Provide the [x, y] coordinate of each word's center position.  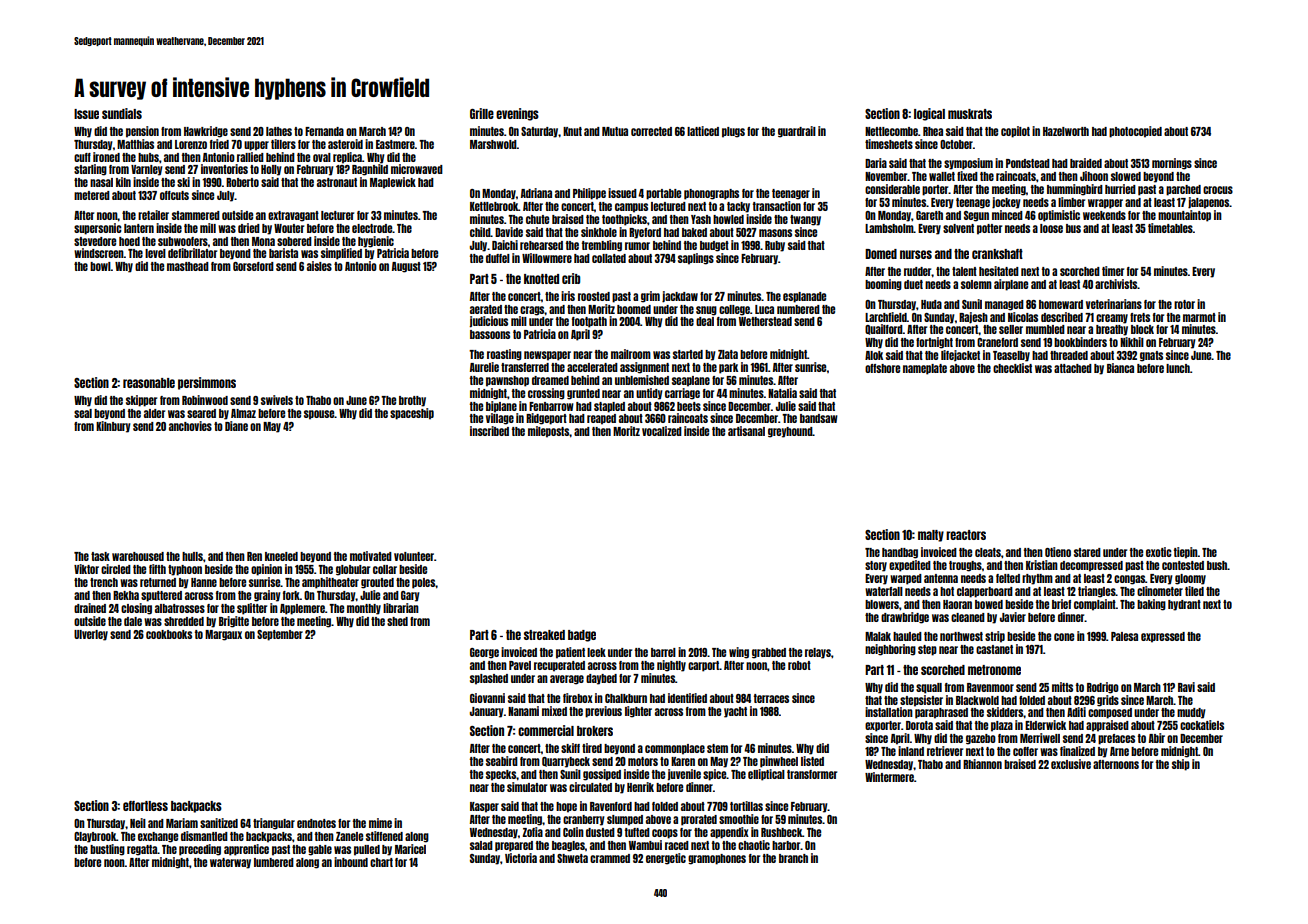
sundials [122, 113]
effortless [145, 806]
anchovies [190, 426]
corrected [651, 131]
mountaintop [1184, 216]
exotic [1159, 552]
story [876, 566]
